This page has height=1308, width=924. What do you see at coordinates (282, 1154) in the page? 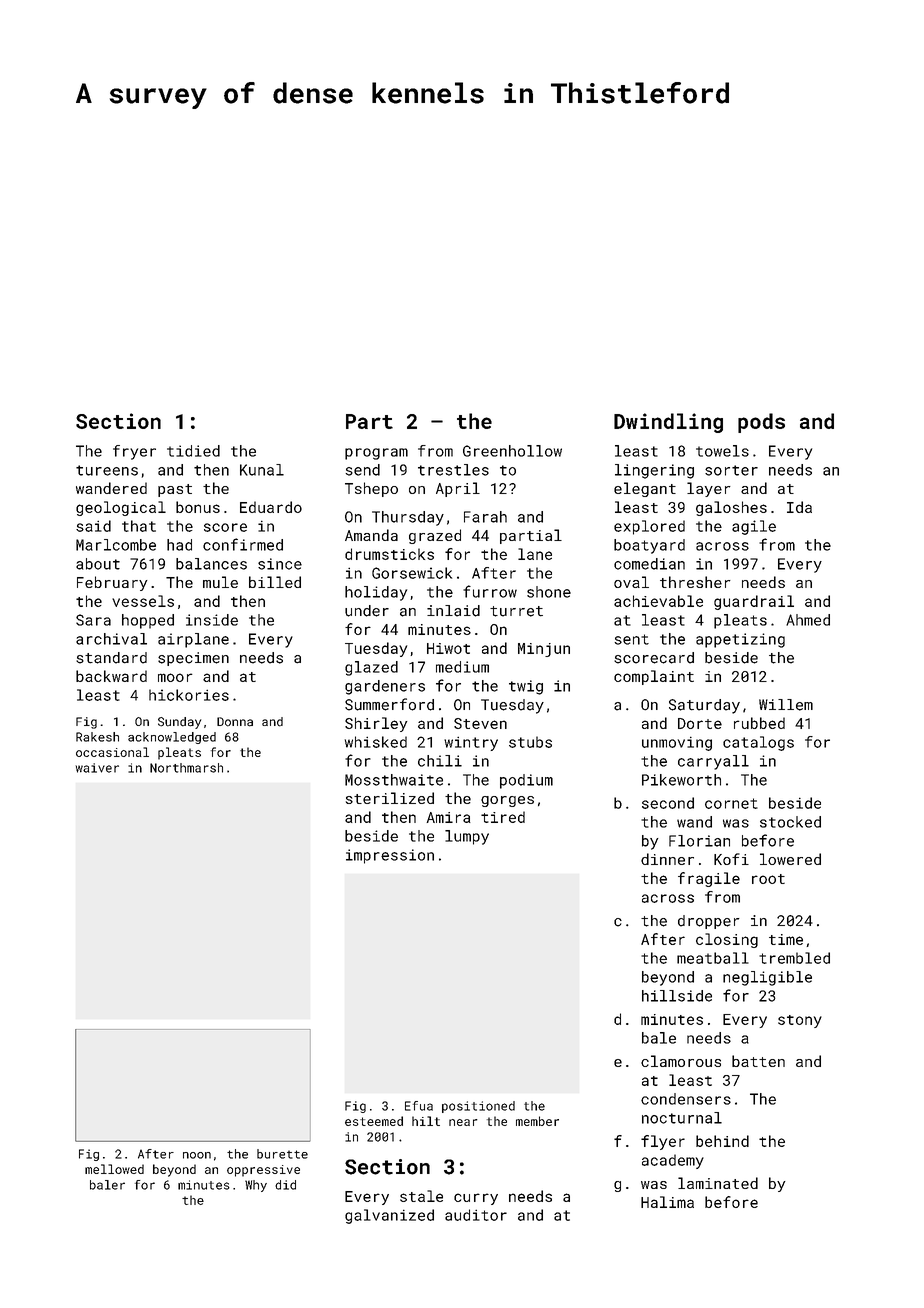
I see `burette` at bounding box center [282, 1154].
